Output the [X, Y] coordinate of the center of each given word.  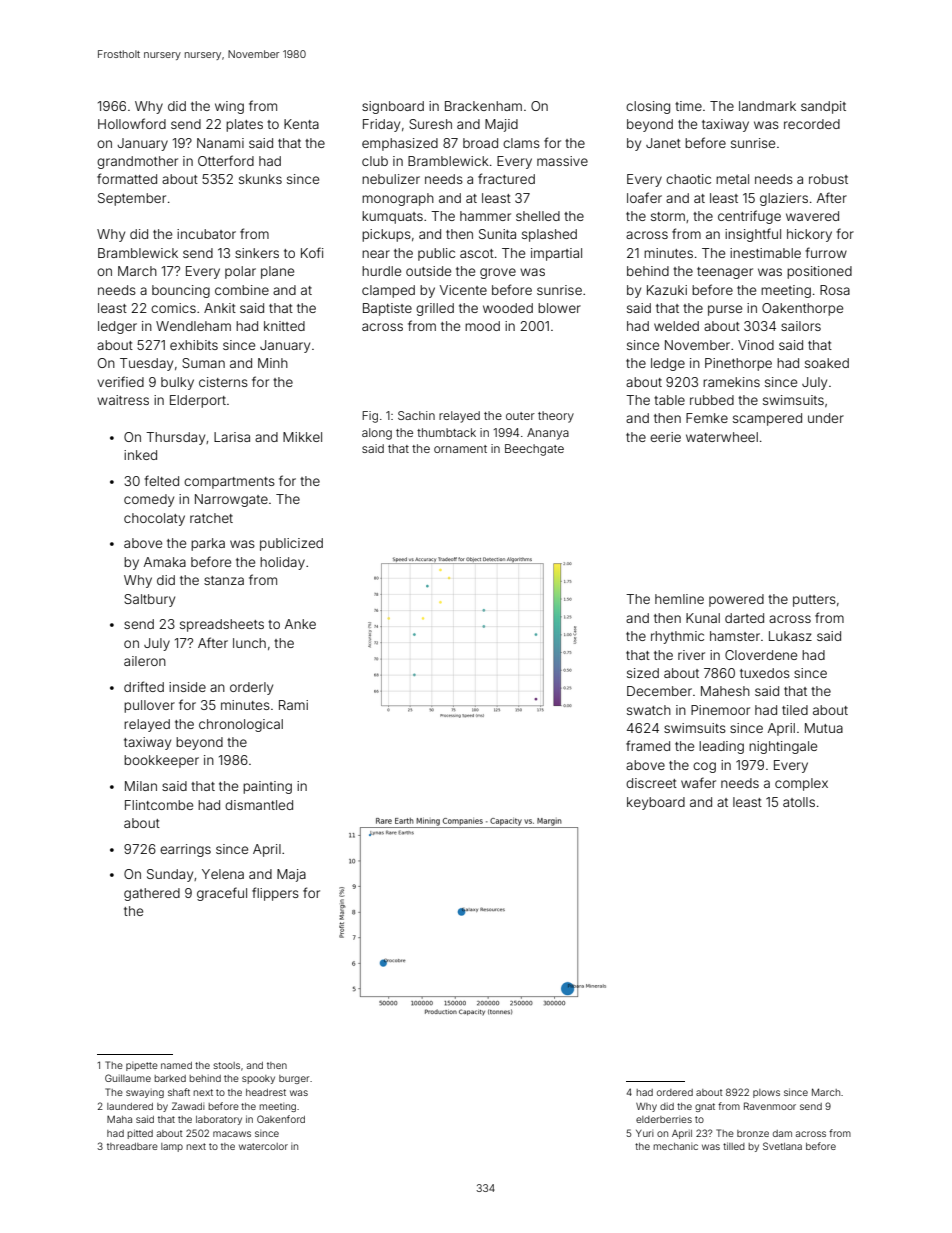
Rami [293, 705]
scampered [767, 419]
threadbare [132, 1146]
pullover [149, 706]
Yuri [645, 1133]
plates [244, 125]
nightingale [783, 747]
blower [559, 308]
